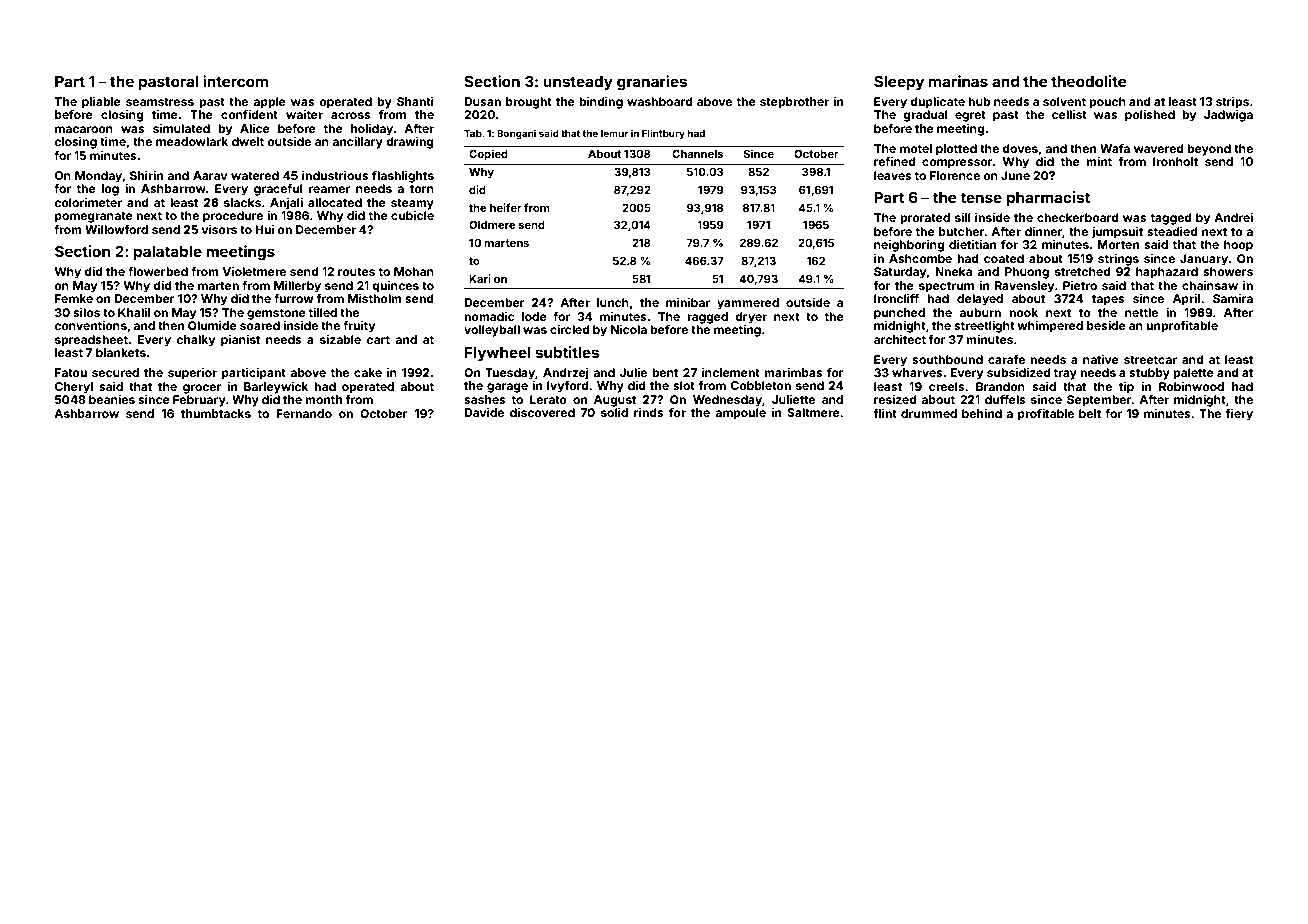 Image resolution: width=1308 pixels, height=924 pixels. What do you see at coordinates (1232, 103) in the page?
I see `strips` at bounding box center [1232, 103].
